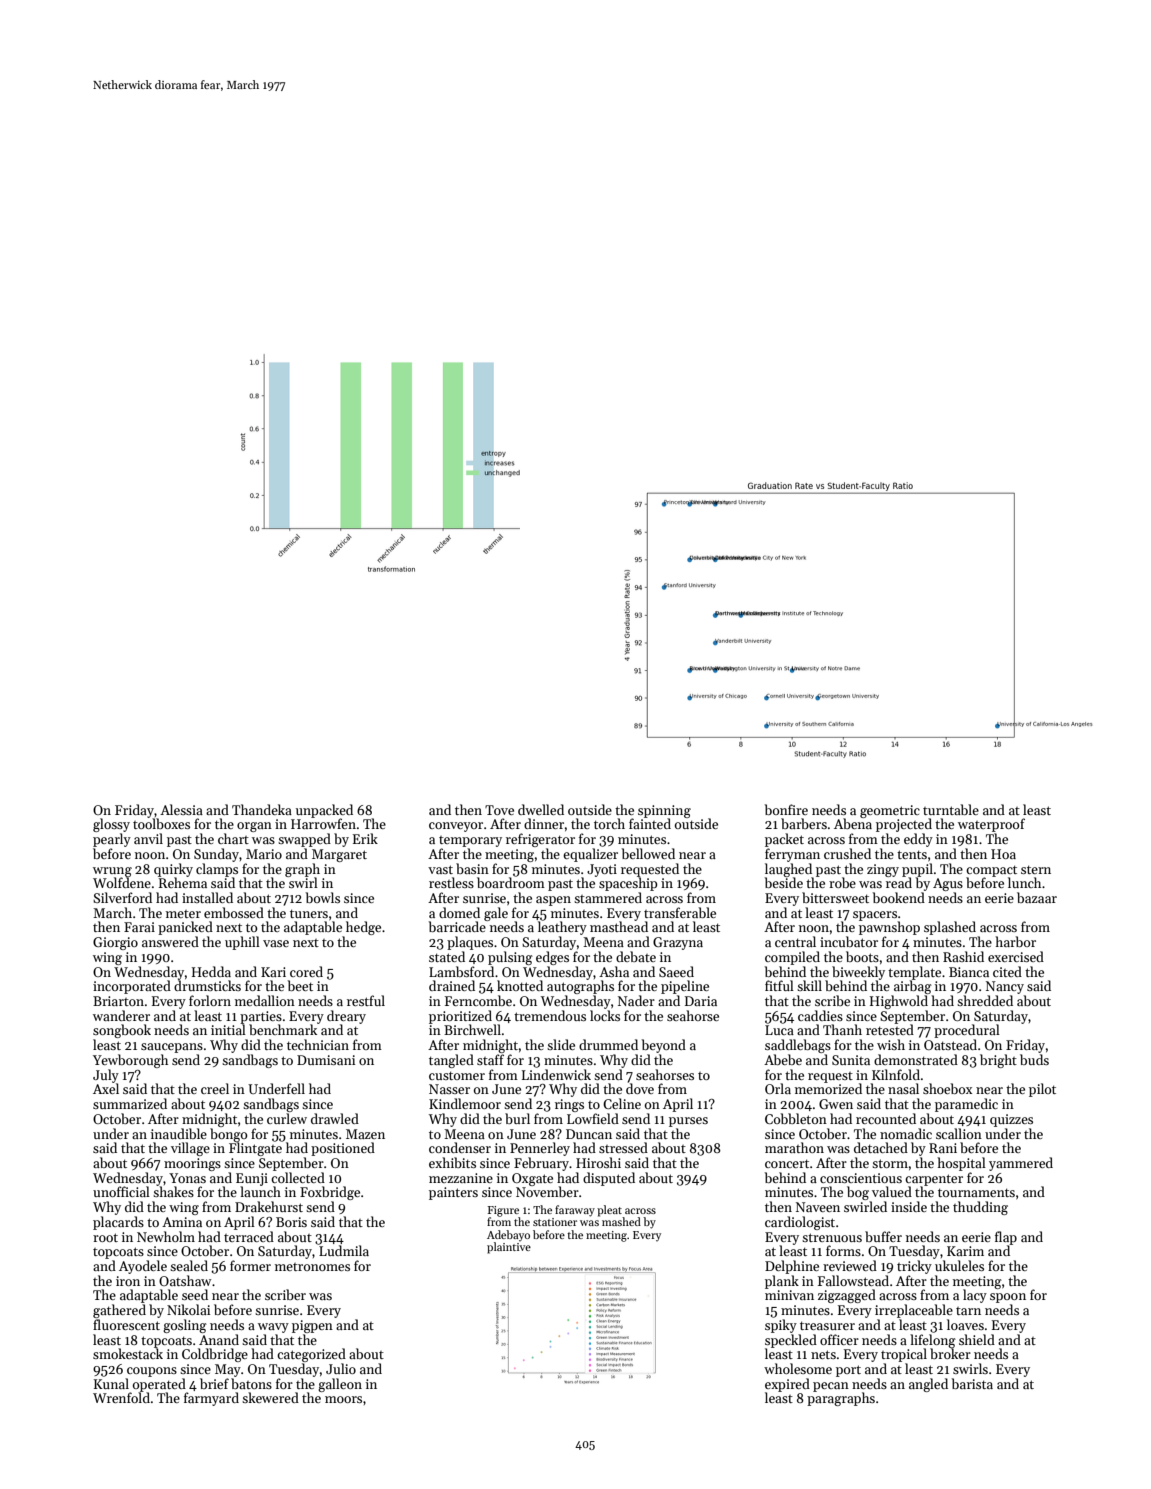 The width and height of the page is (1151, 1489). What do you see at coordinates (217, 870) in the page?
I see `clamps` at bounding box center [217, 870].
